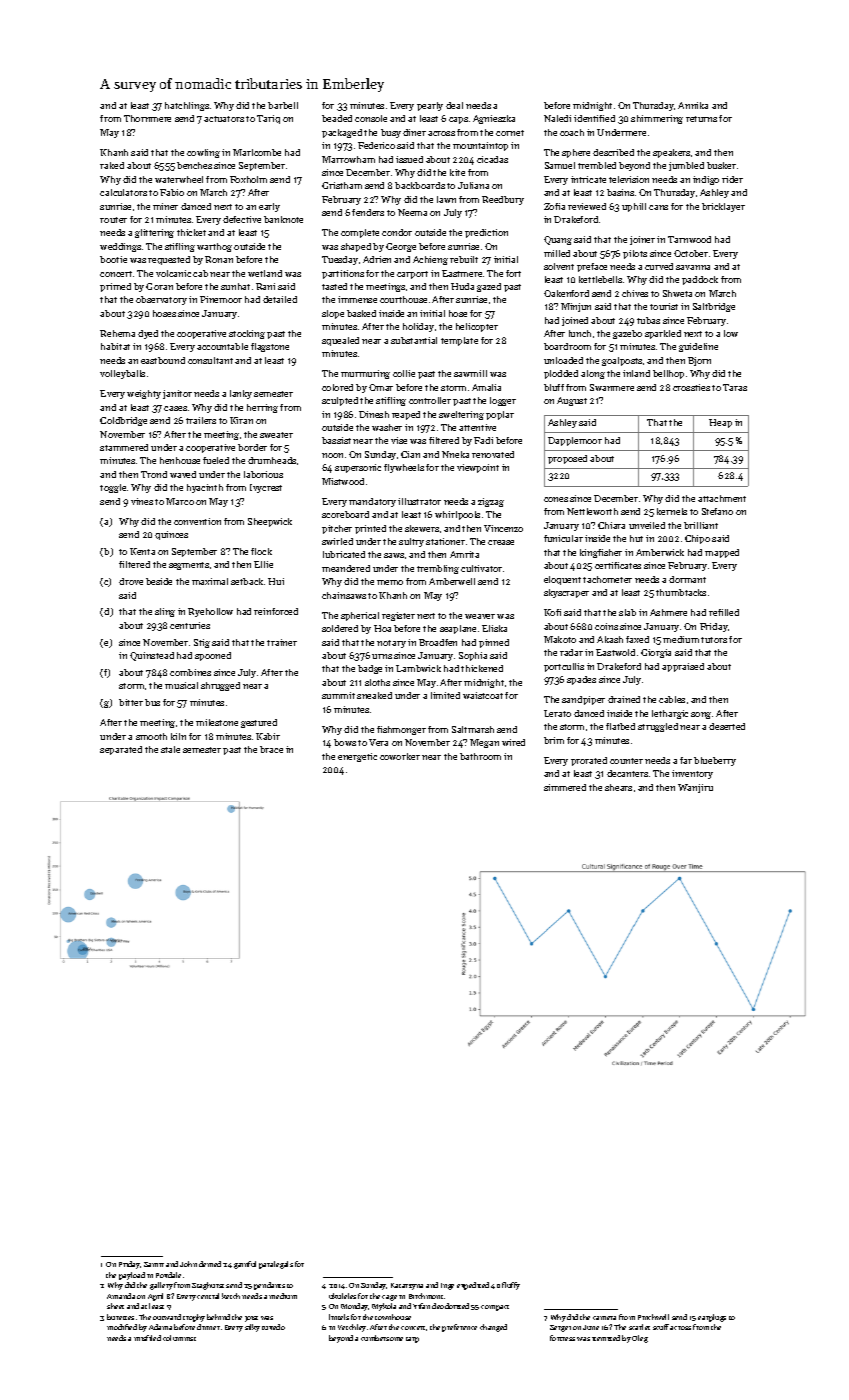 This screenshot has width=849, height=1400. What do you see at coordinates (575, 441) in the screenshot?
I see `Dapplemoor` at bounding box center [575, 441].
